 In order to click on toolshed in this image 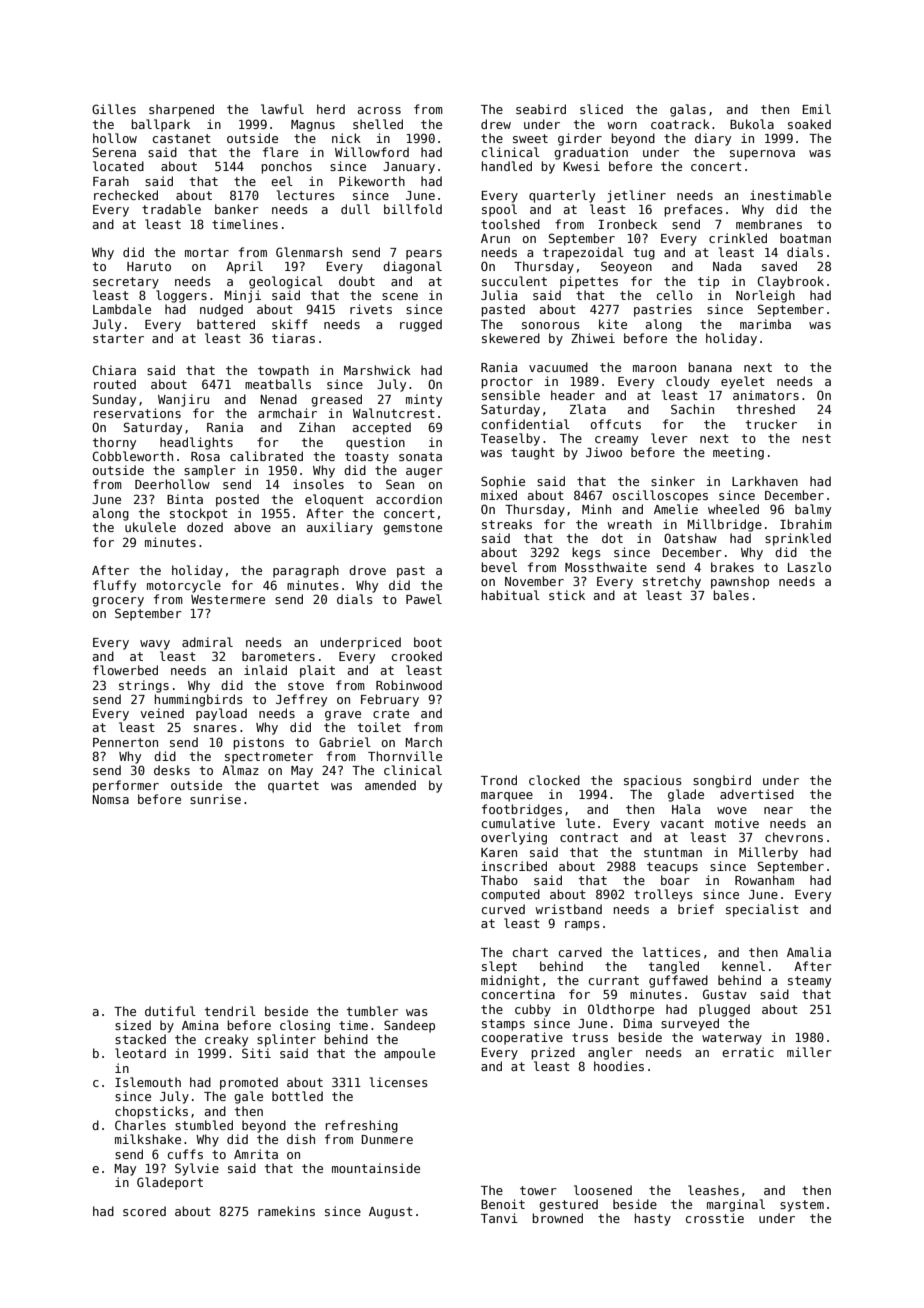, I will do `click(510, 224)`.
